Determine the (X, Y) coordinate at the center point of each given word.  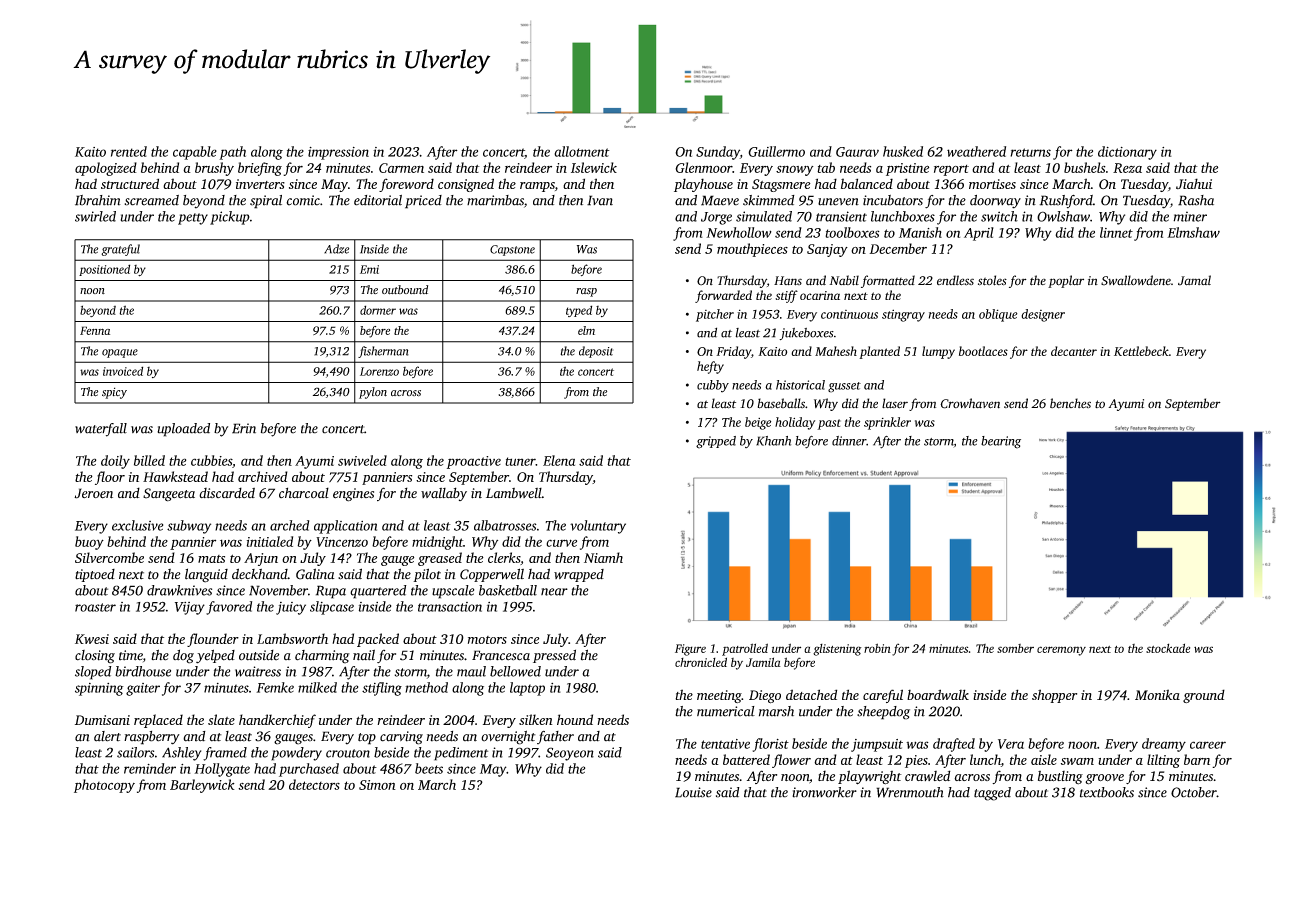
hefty (710, 367)
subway (189, 527)
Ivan (600, 200)
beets (429, 768)
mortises (992, 184)
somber (1015, 648)
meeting (719, 696)
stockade (1168, 648)
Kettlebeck (1141, 351)
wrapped (579, 575)
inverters (260, 184)
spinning (99, 689)
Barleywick (202, 786)
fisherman (383, 352)
